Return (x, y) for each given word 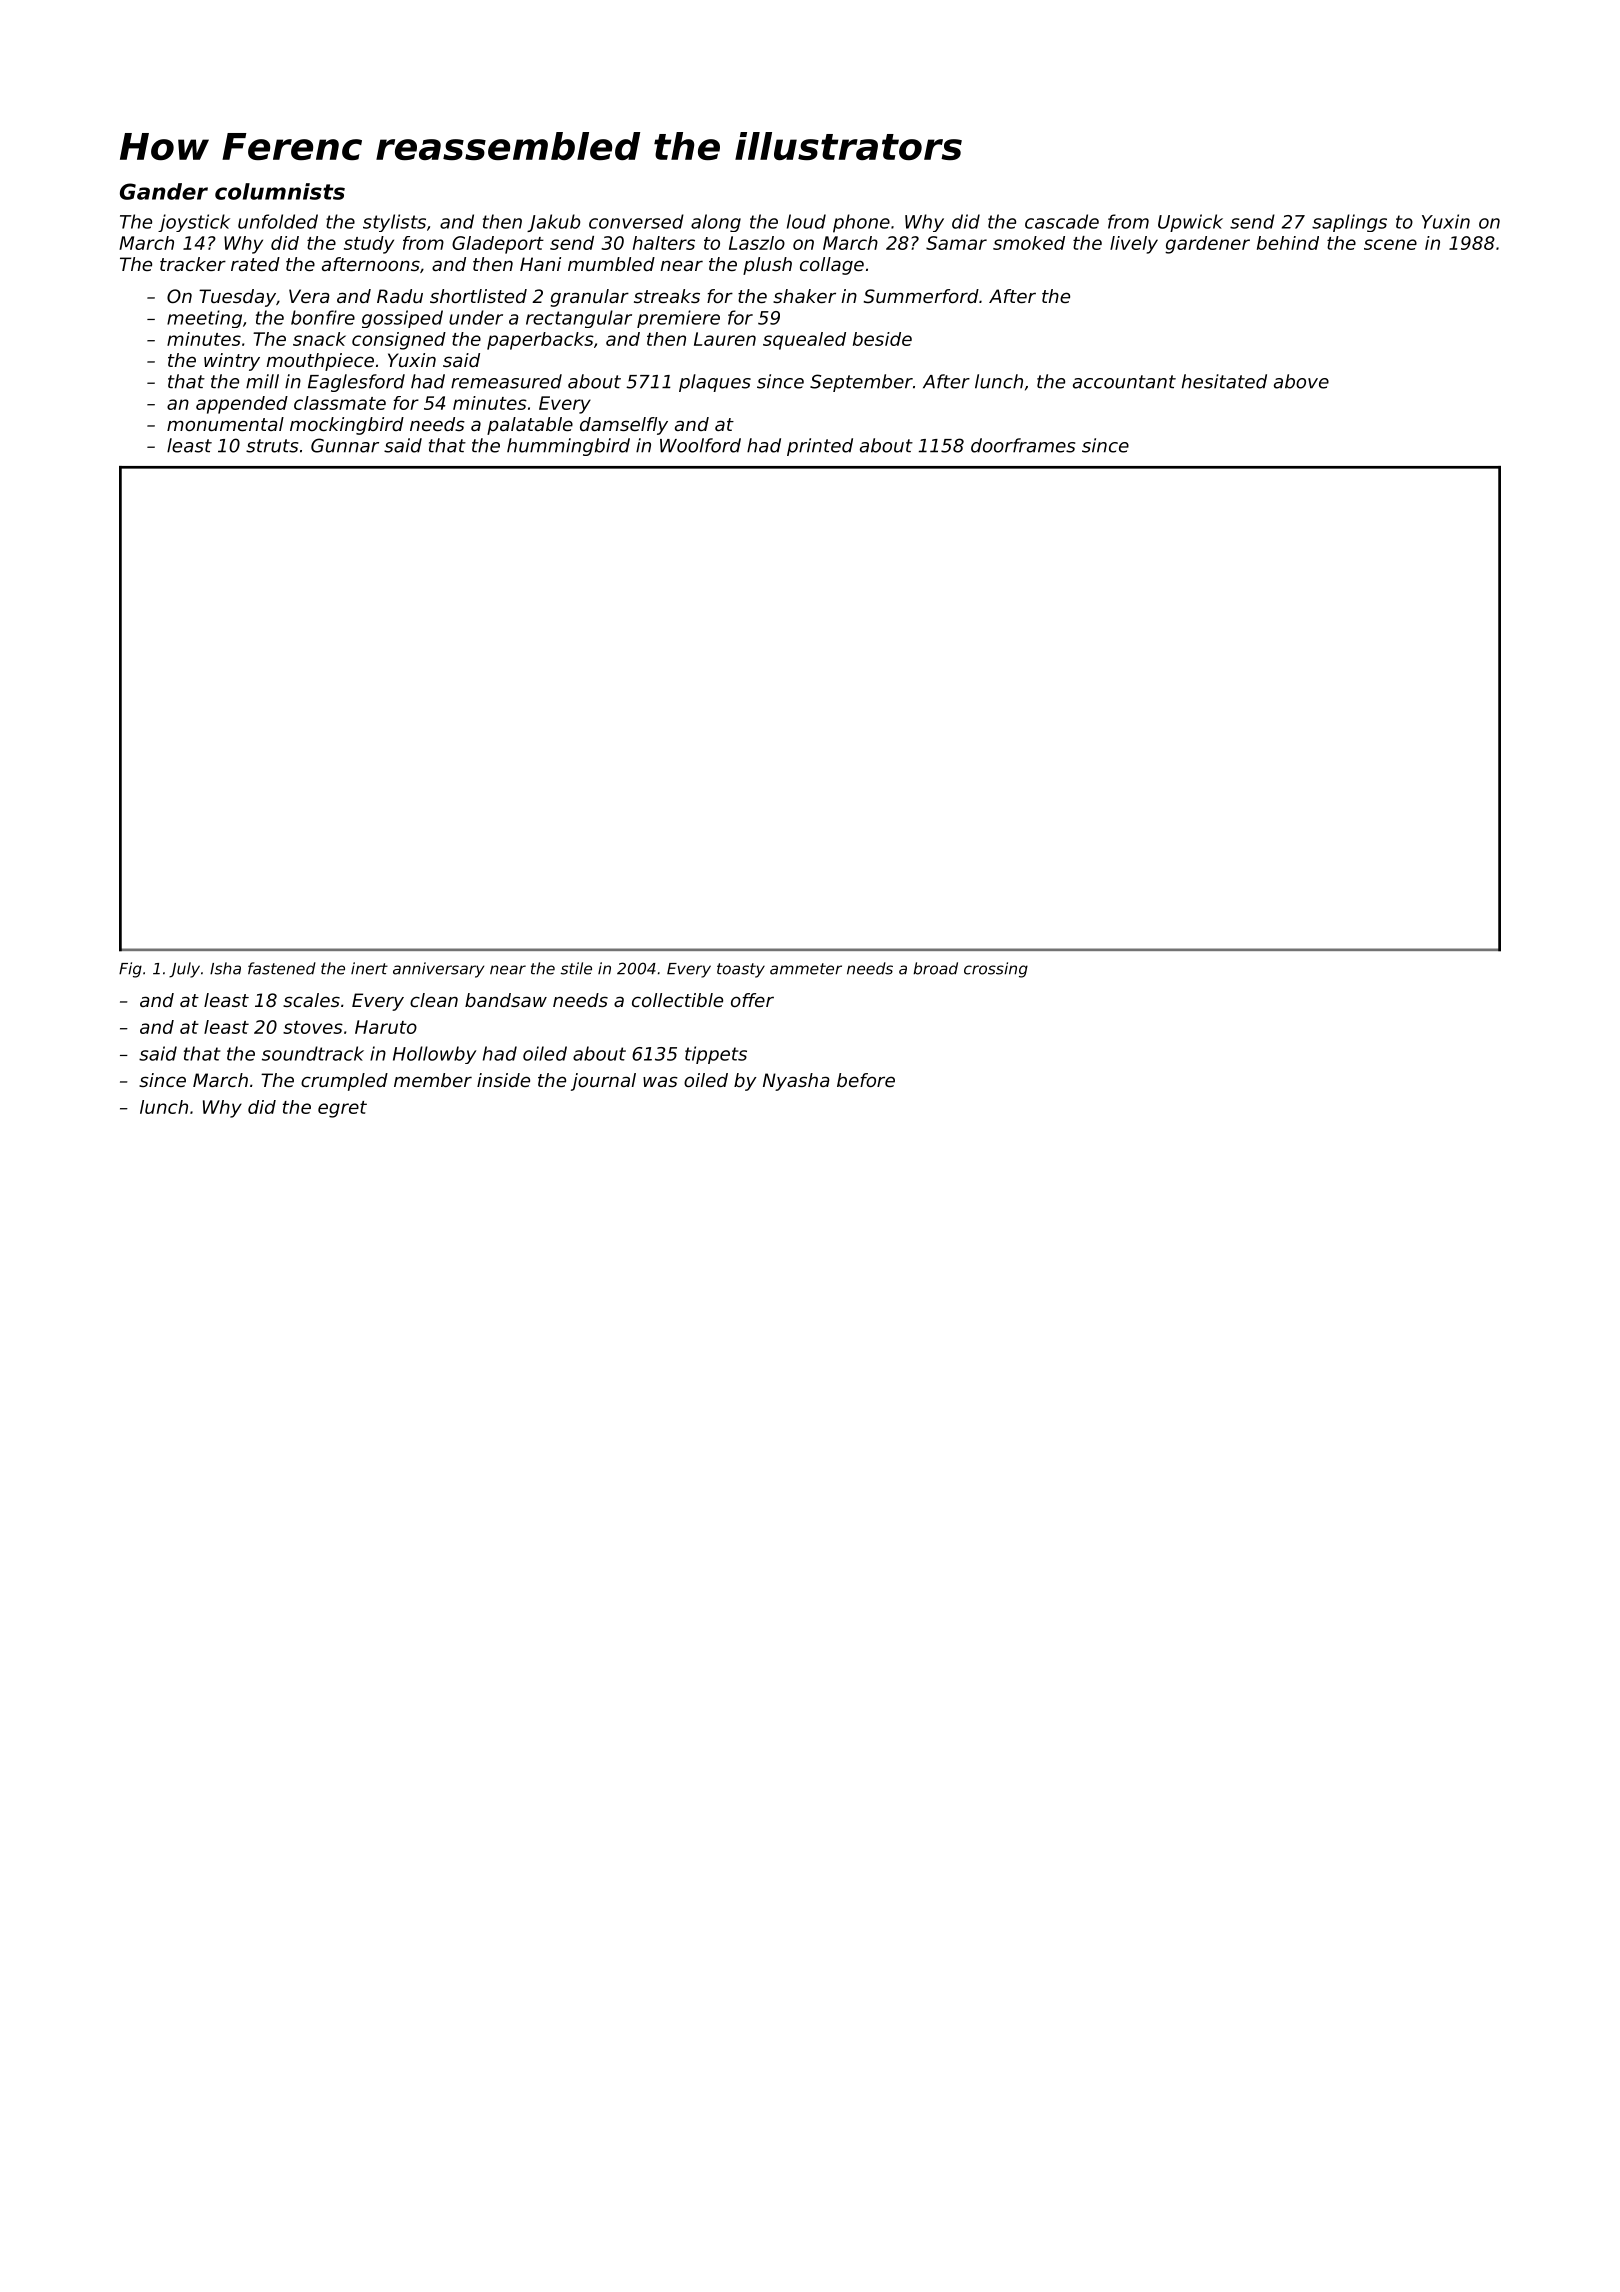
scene (1390, 244)
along (716, 223)
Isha (225, 968)
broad (935, 968)
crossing (996, 970)
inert (369, 968)
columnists (280, 191)
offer (752, 1000)
